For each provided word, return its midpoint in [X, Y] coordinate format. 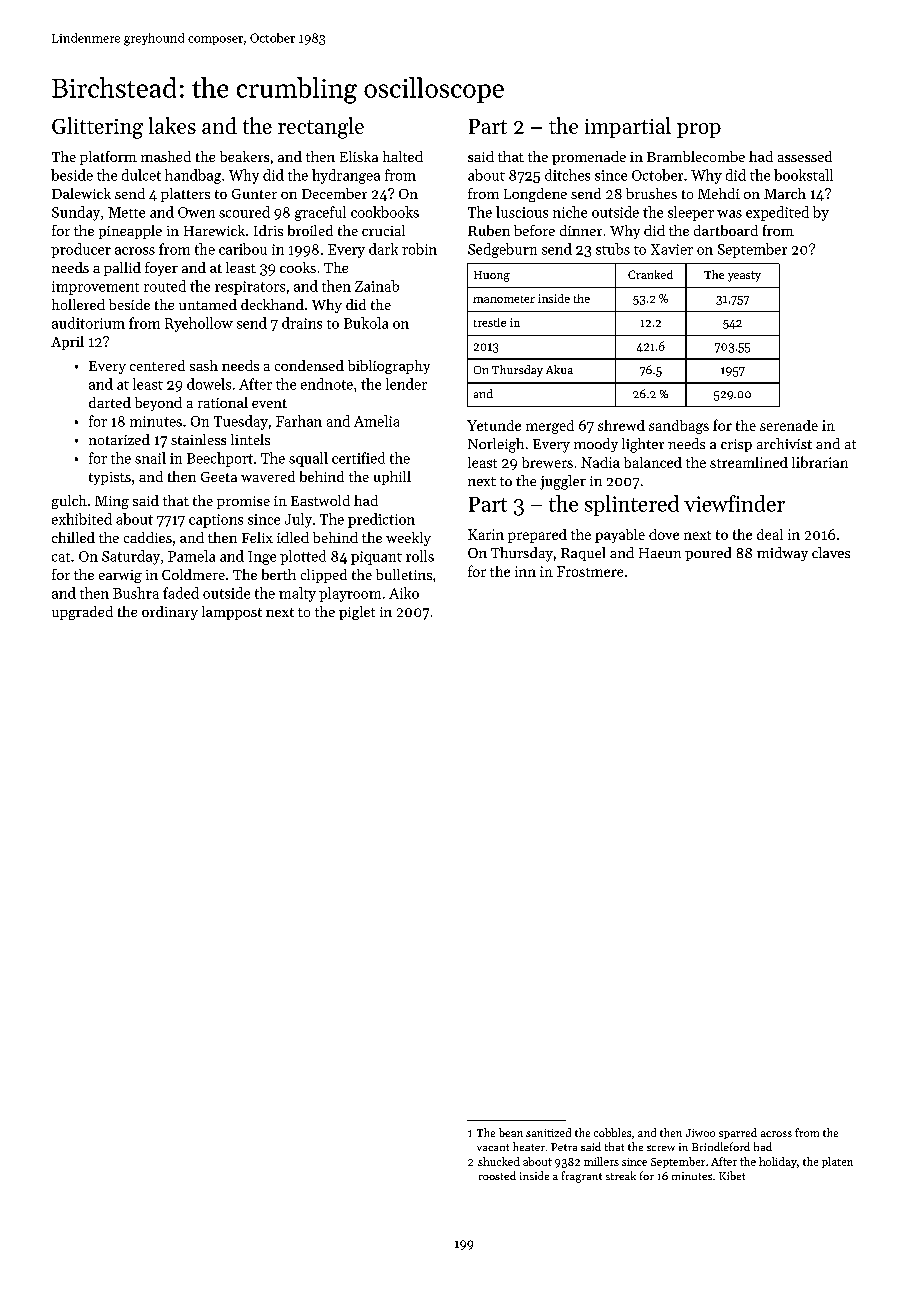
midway [782, 554]
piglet [357, 613]
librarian [820, 462]
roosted [497, 1175]
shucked [499, 1161]
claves [831, 552]
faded [181, 593]
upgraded [82, 613]
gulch [69, 502]
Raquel [583, 554]
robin [419, 249]
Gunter [254, 194]
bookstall [803, 175]
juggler [563, 482]
